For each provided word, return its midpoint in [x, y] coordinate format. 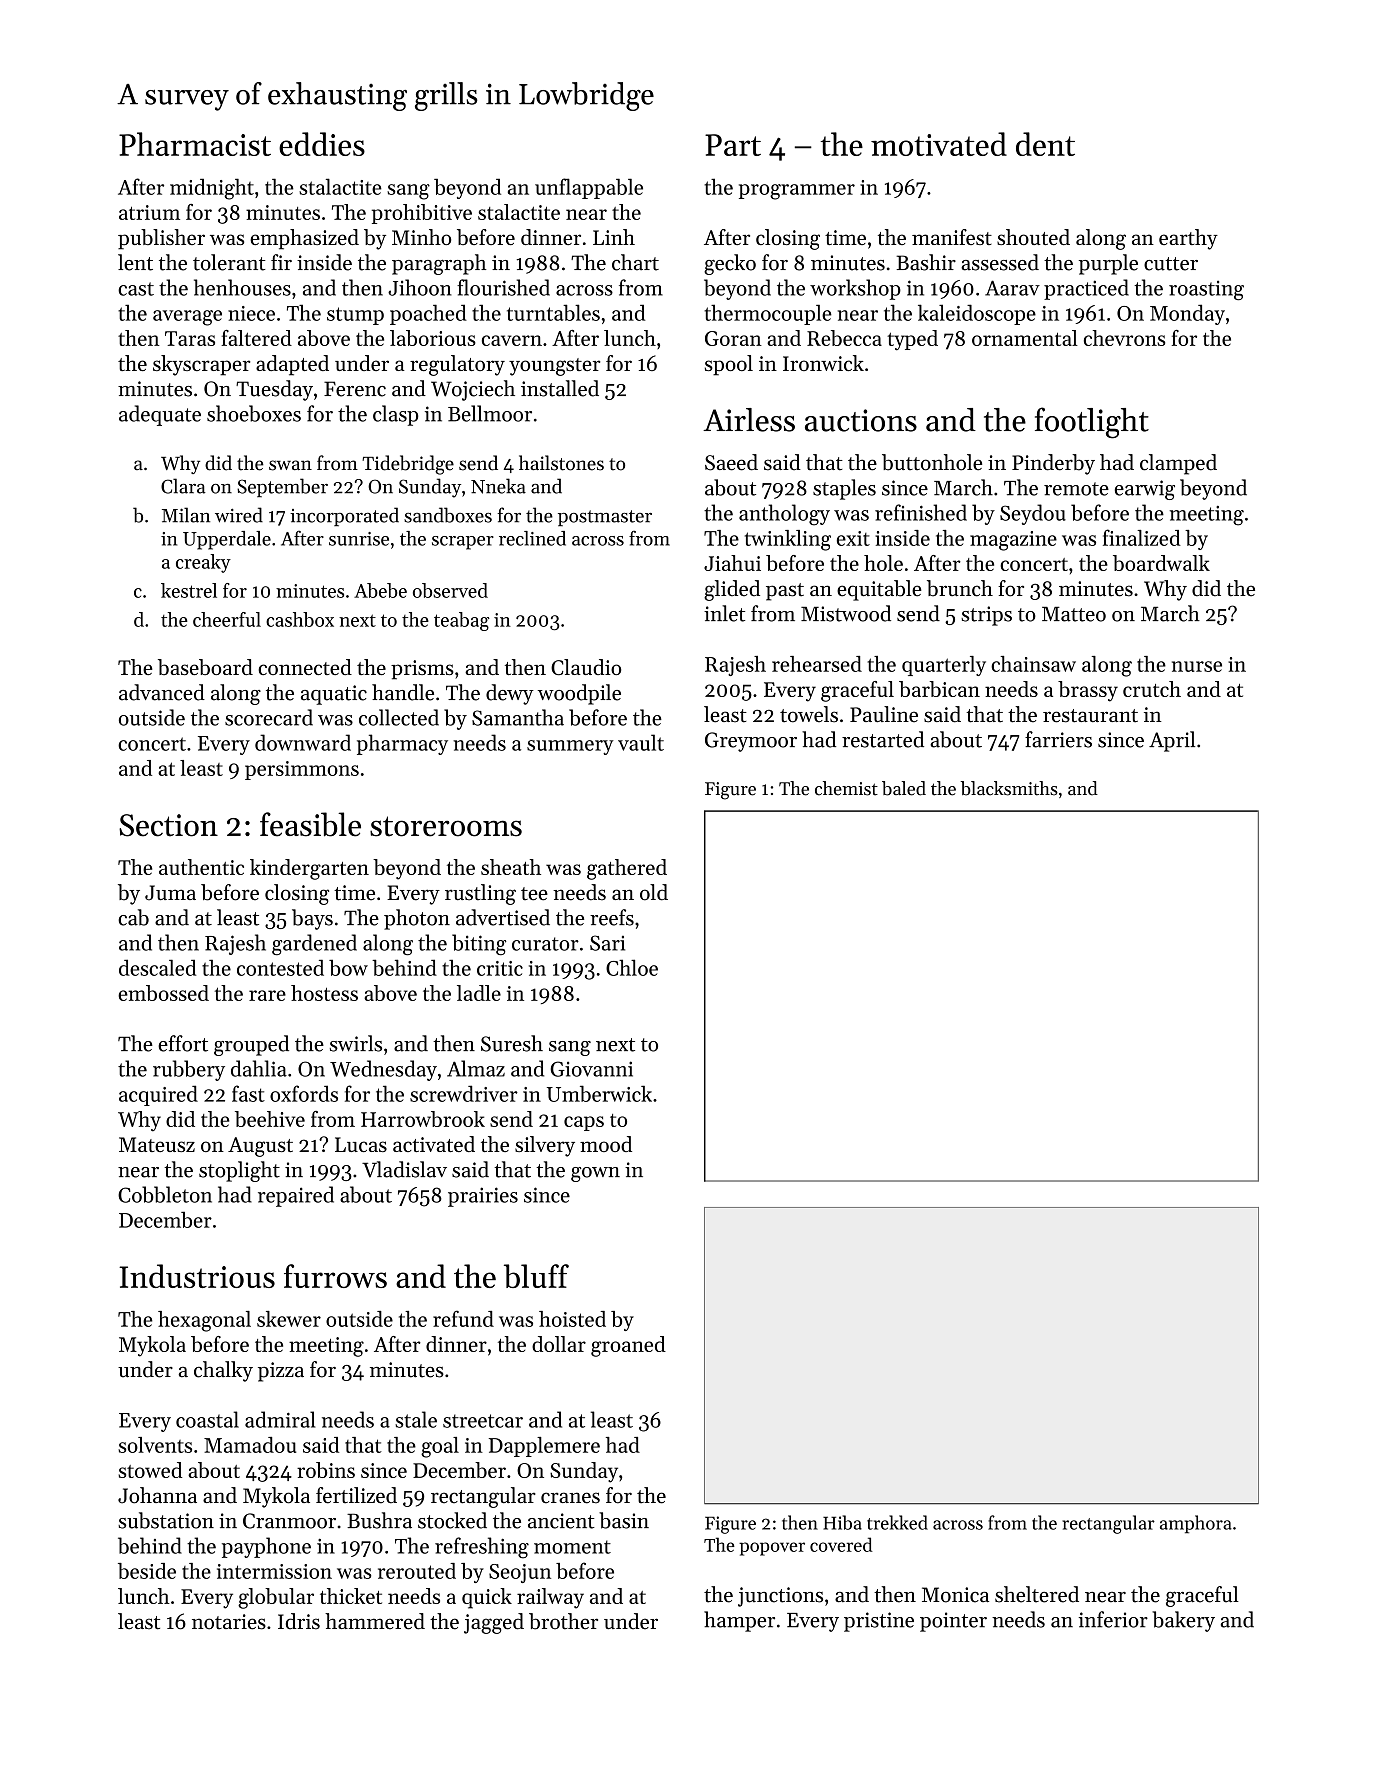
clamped [1178, 464]
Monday [1187, 314]
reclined [532, 538]
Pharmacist [195, 144]
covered [841, 1544]
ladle [479, 993]
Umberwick [599, 1093]
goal [440, 1447]
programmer [797, 192]
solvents [155, 1445]
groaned [628, 1346]
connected [305, 667]
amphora [1196, 1524]
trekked [897, 1522]
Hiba [842, 1522]
